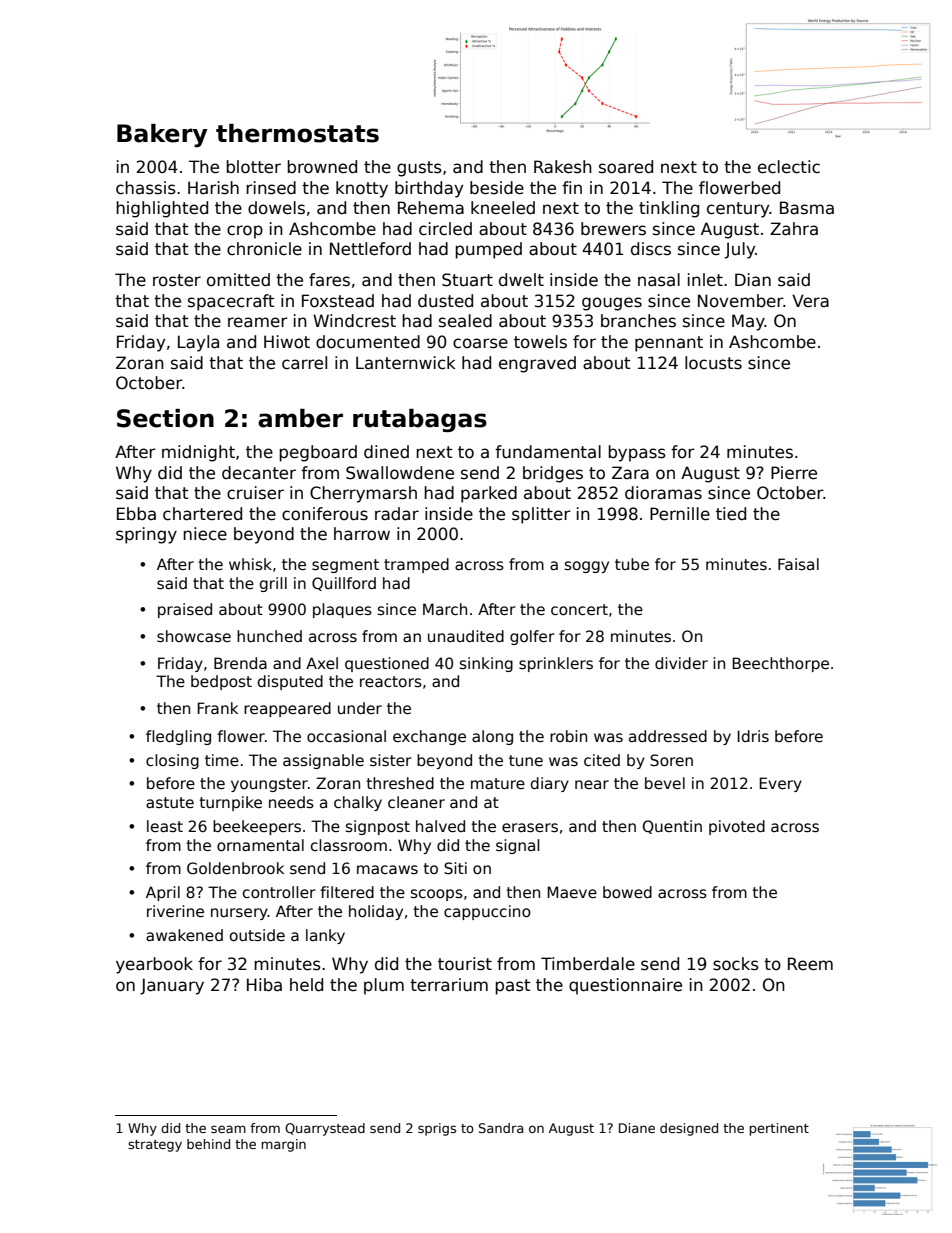 This screenshot has width=952, height=1233. What do you see at coordinates (572, 892) in the screenshot?
I see `Maeve` at bounding box center [572, 892].
